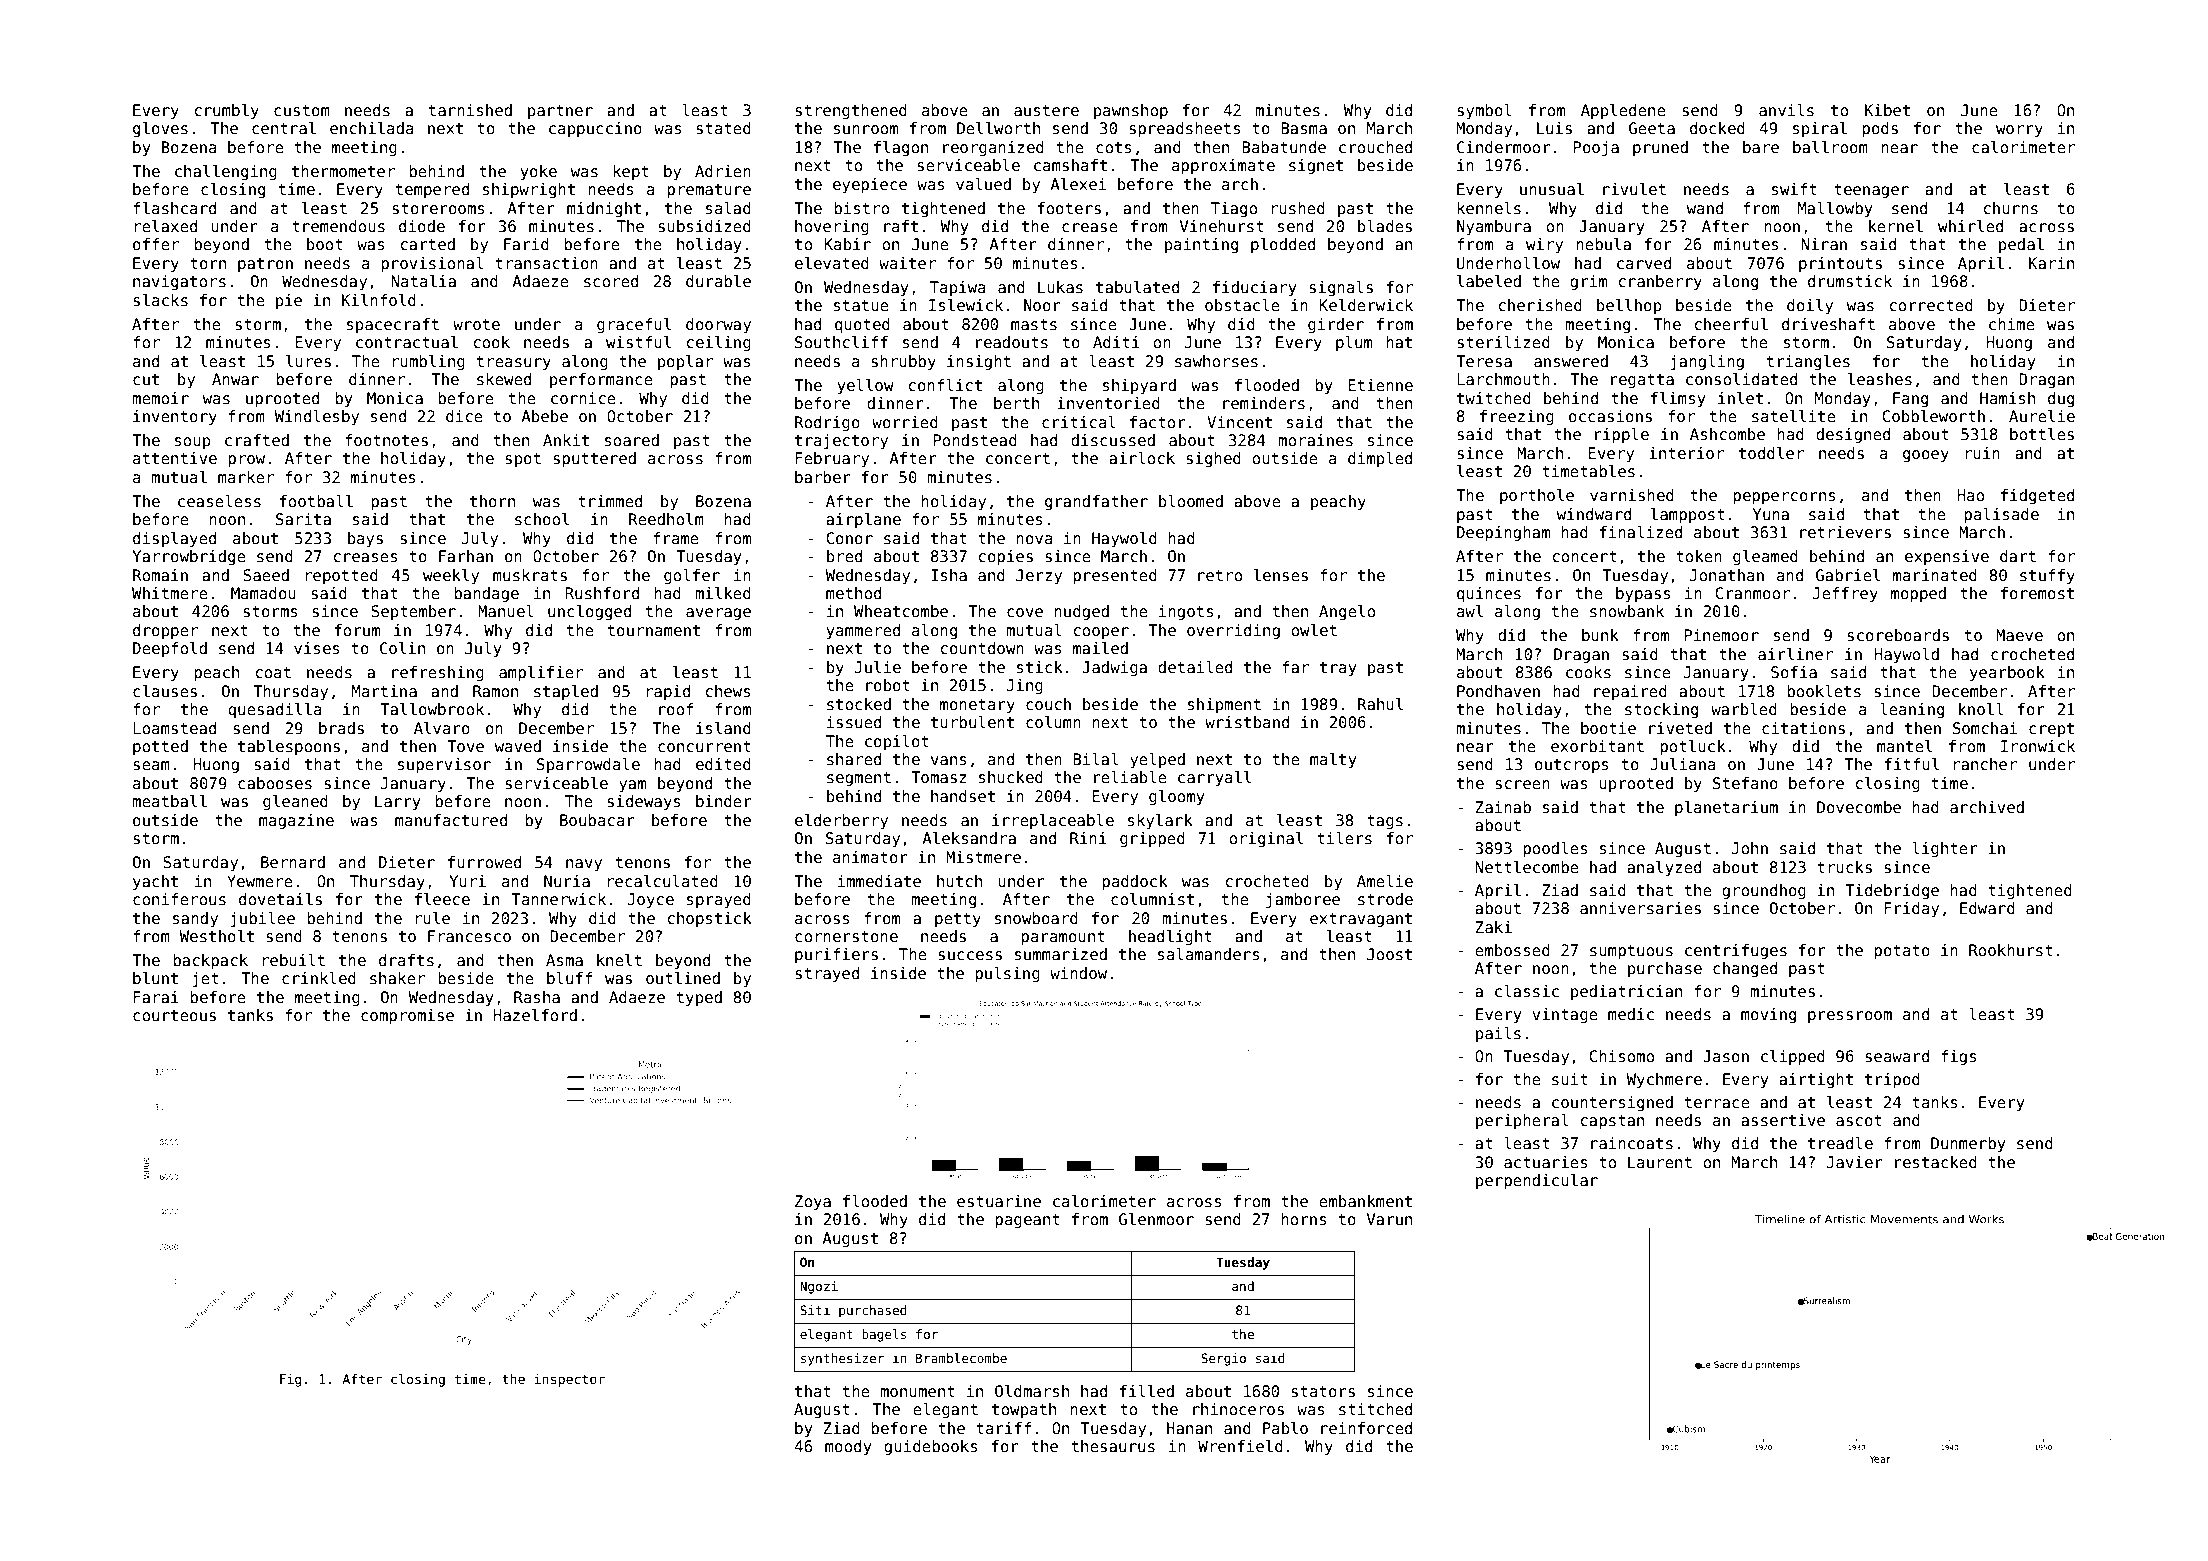 This screenshot has width=2208, height=1561. What do you see at coordinates (1945, 849) in the screenshot?
I see `lighter` at bounding box center [1945, 849].
